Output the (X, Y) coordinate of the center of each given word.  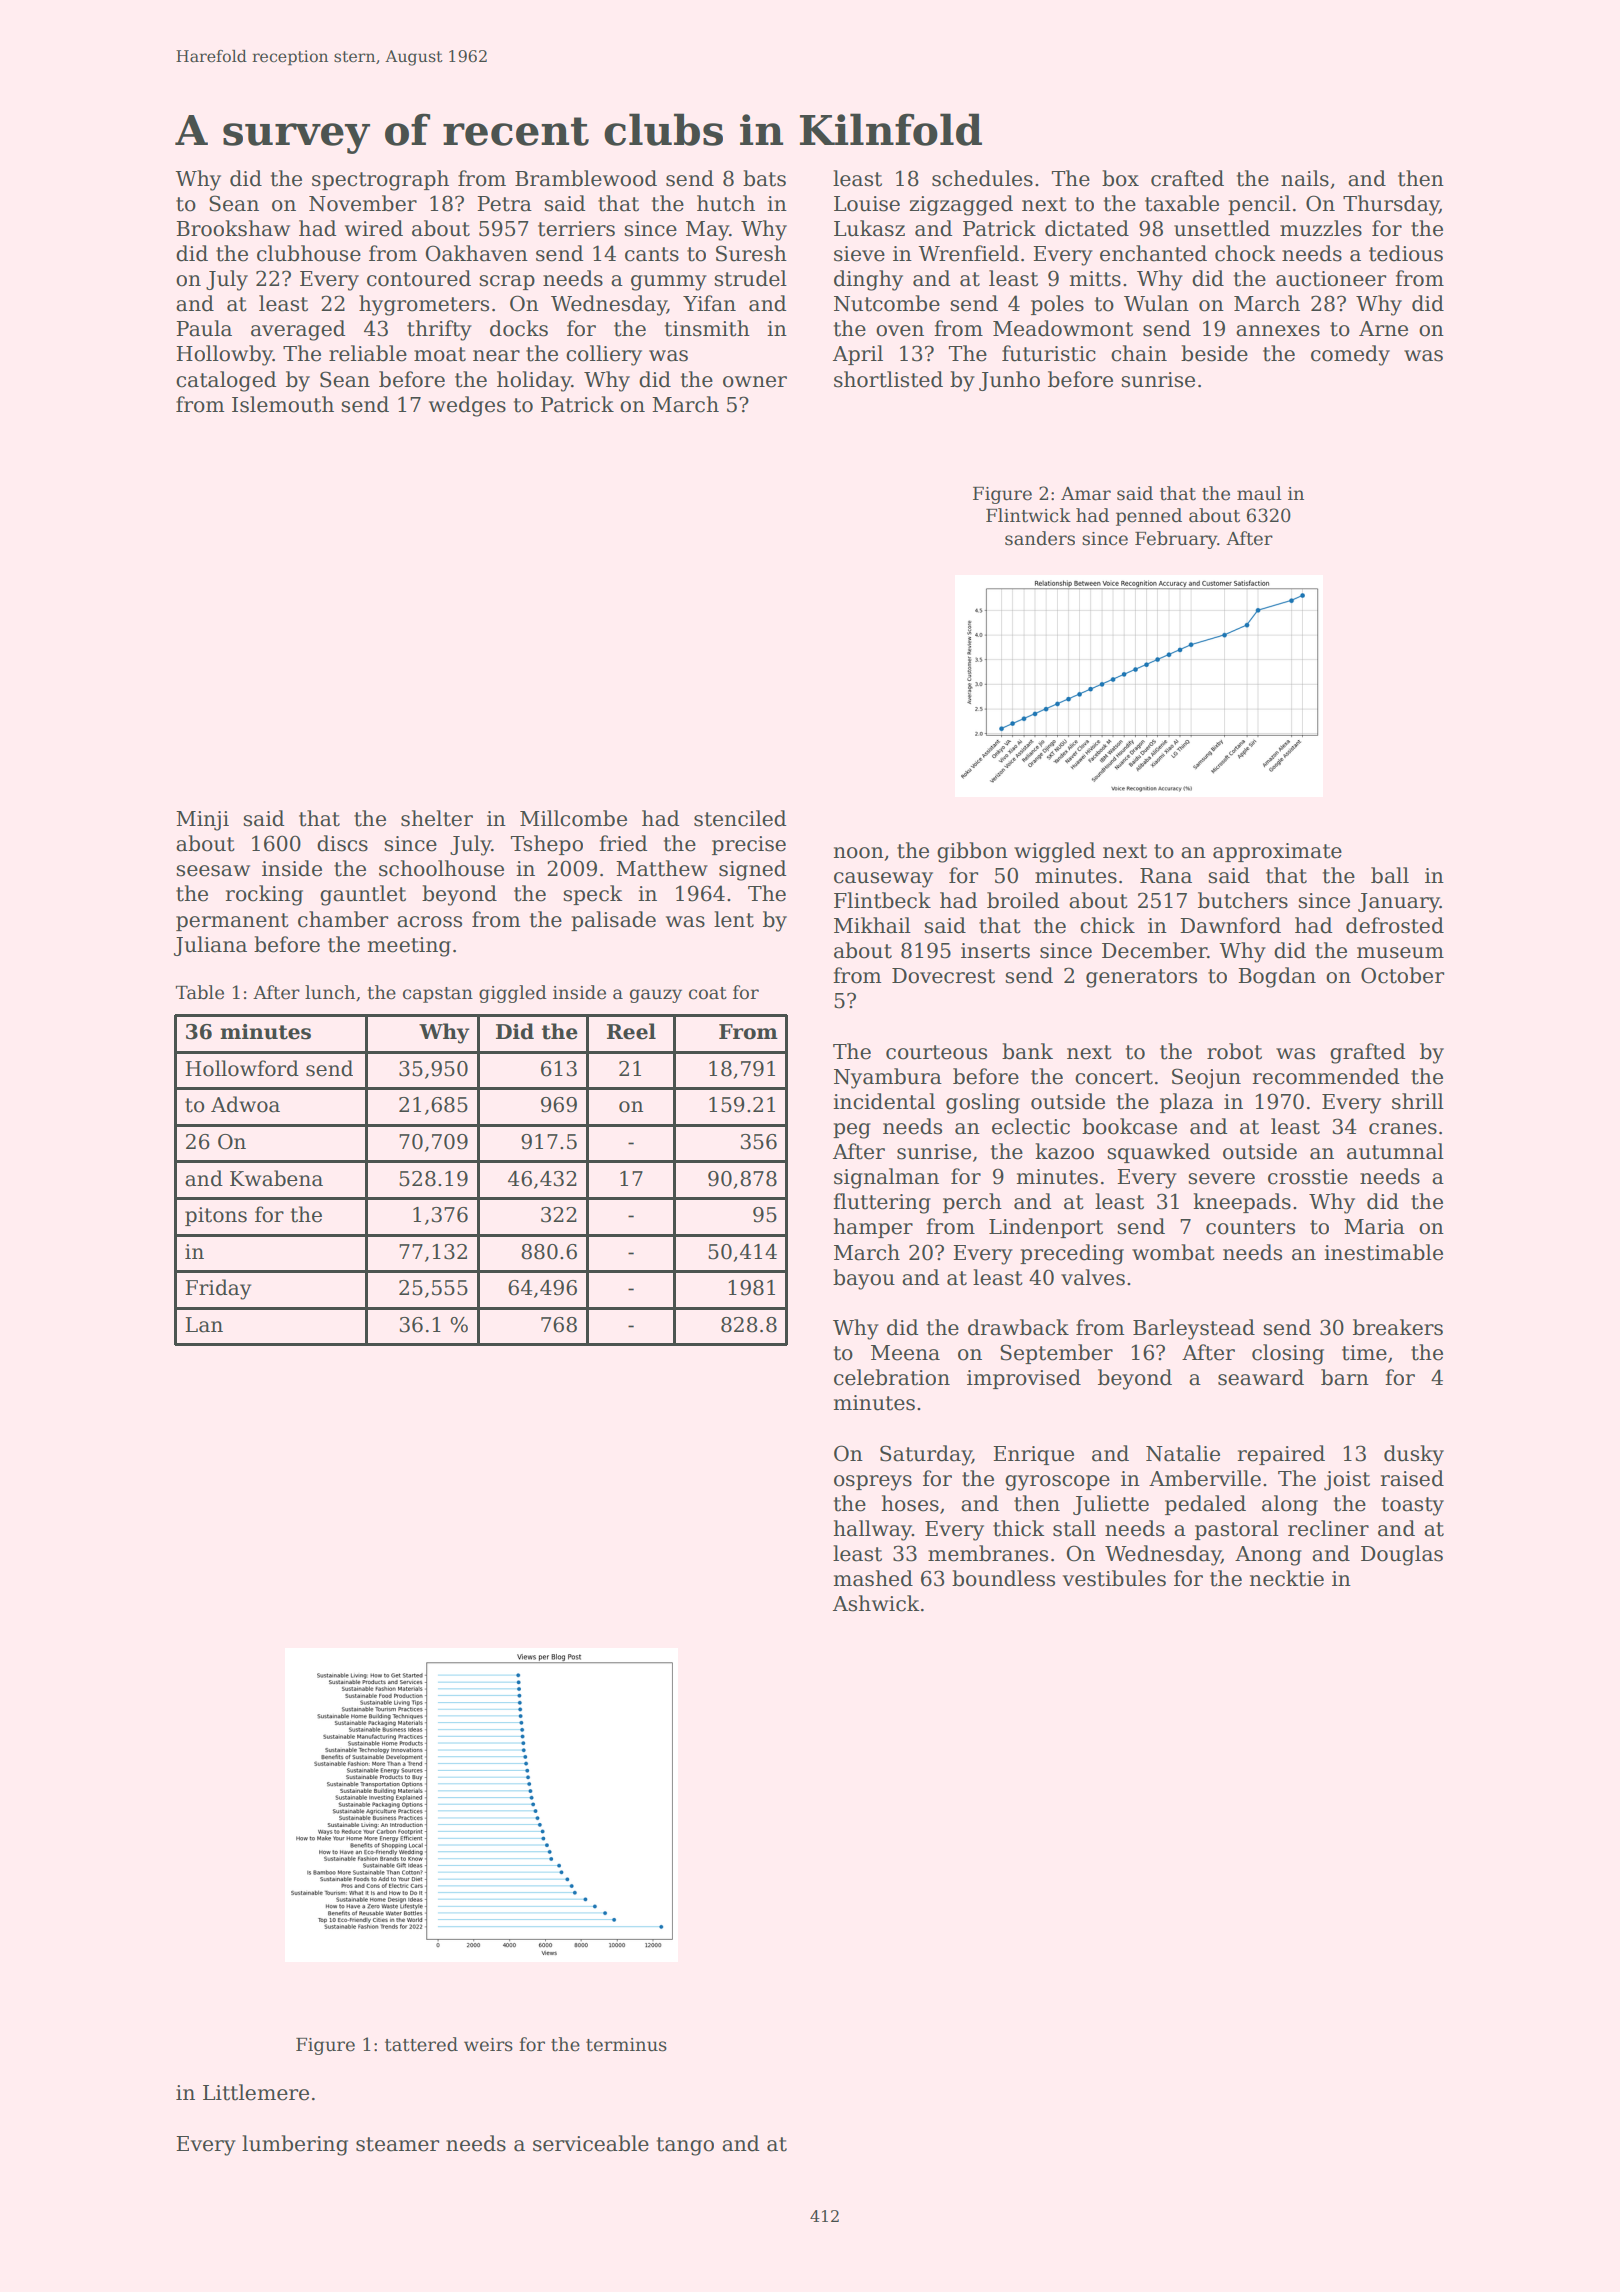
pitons (216, 1216)
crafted (1187, 178)
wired (374, 228)
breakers (1398, 1327)
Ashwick (876, 1603)
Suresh (751, 253)
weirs (488, 2045)
